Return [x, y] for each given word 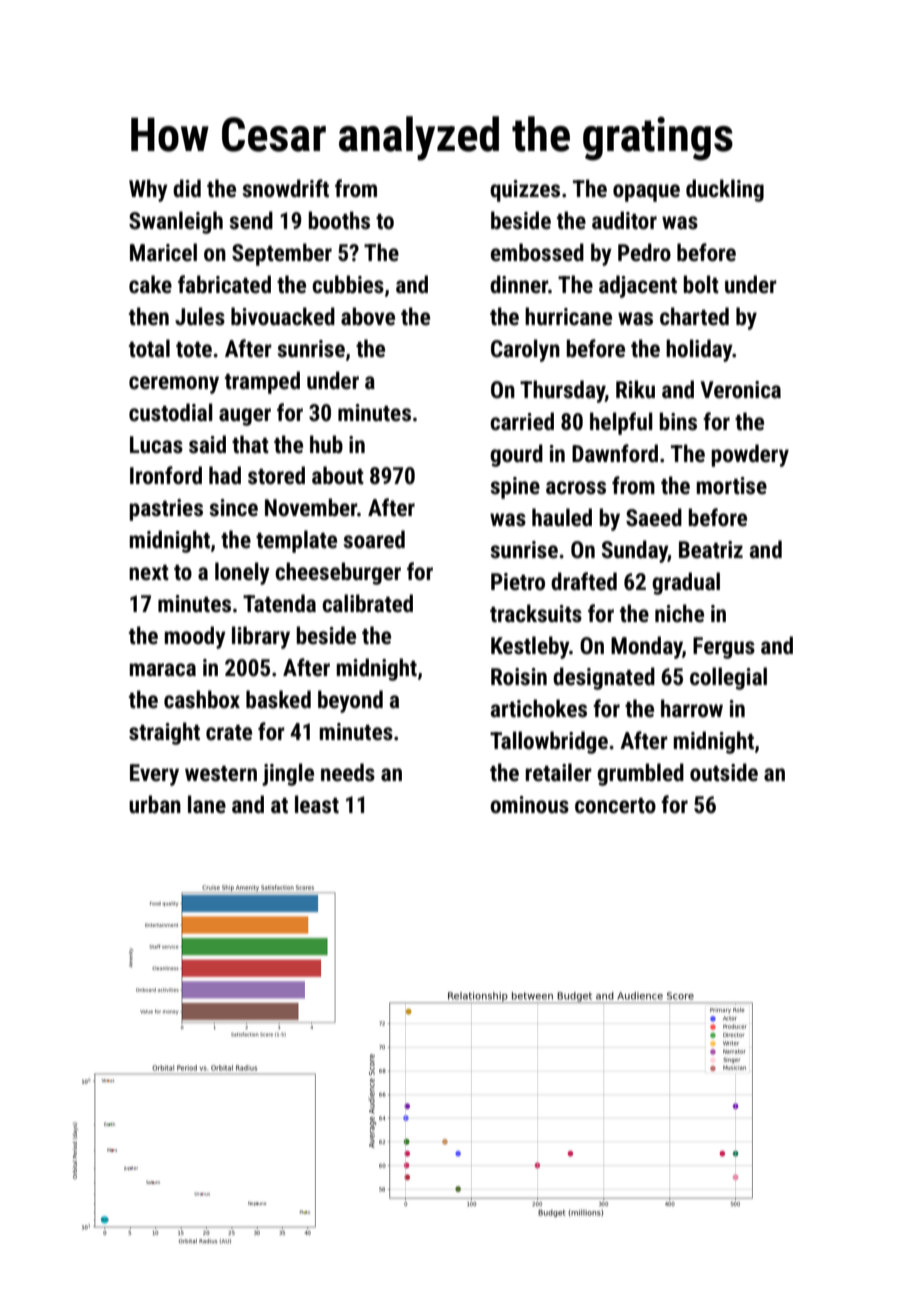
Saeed [654, 517]
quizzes [525, 191]
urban [155, 804]
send [251, 220]
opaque [646, 193]
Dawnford [615, 453]
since [233, 508]
